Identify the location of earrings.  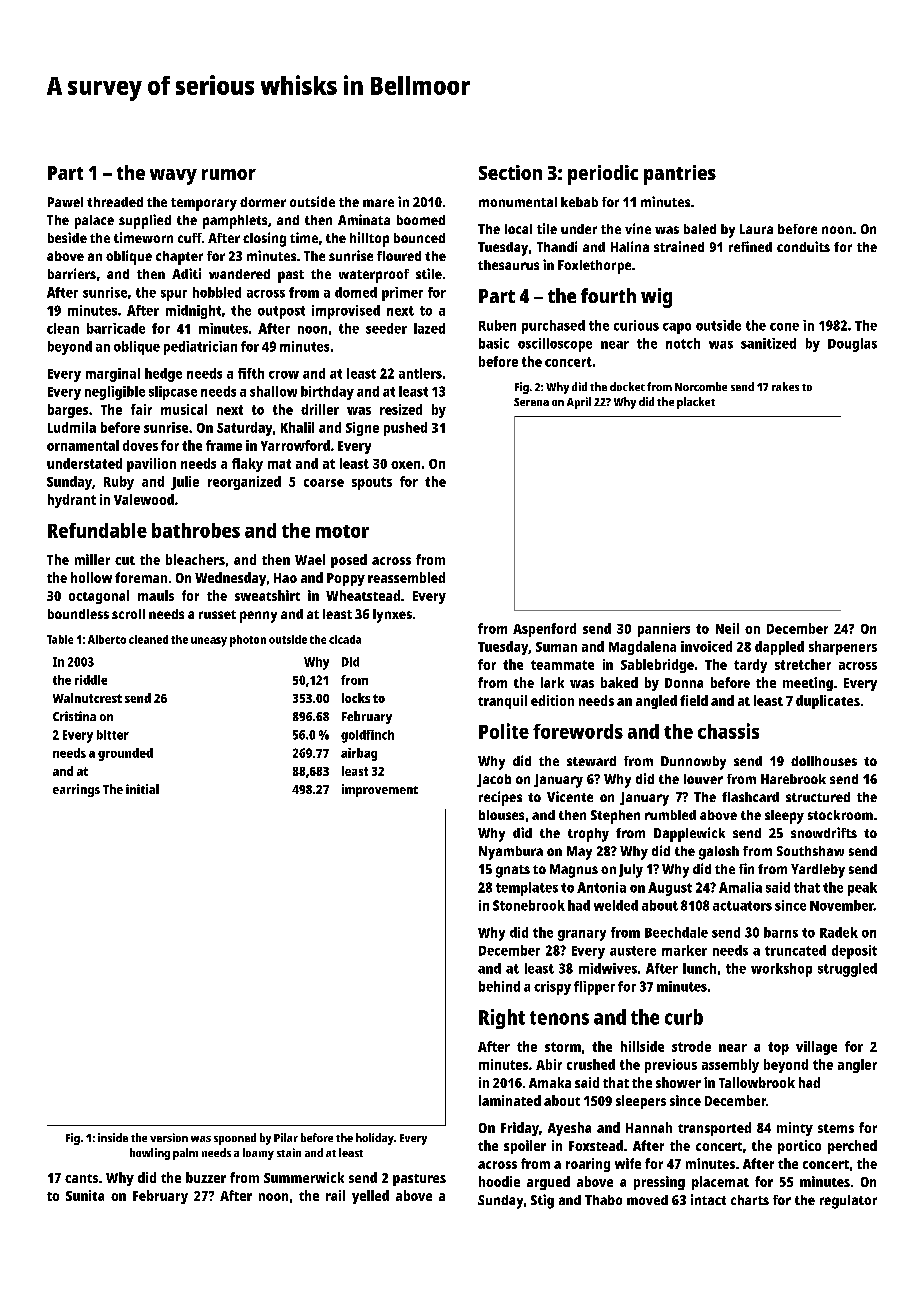
(76, 790).
